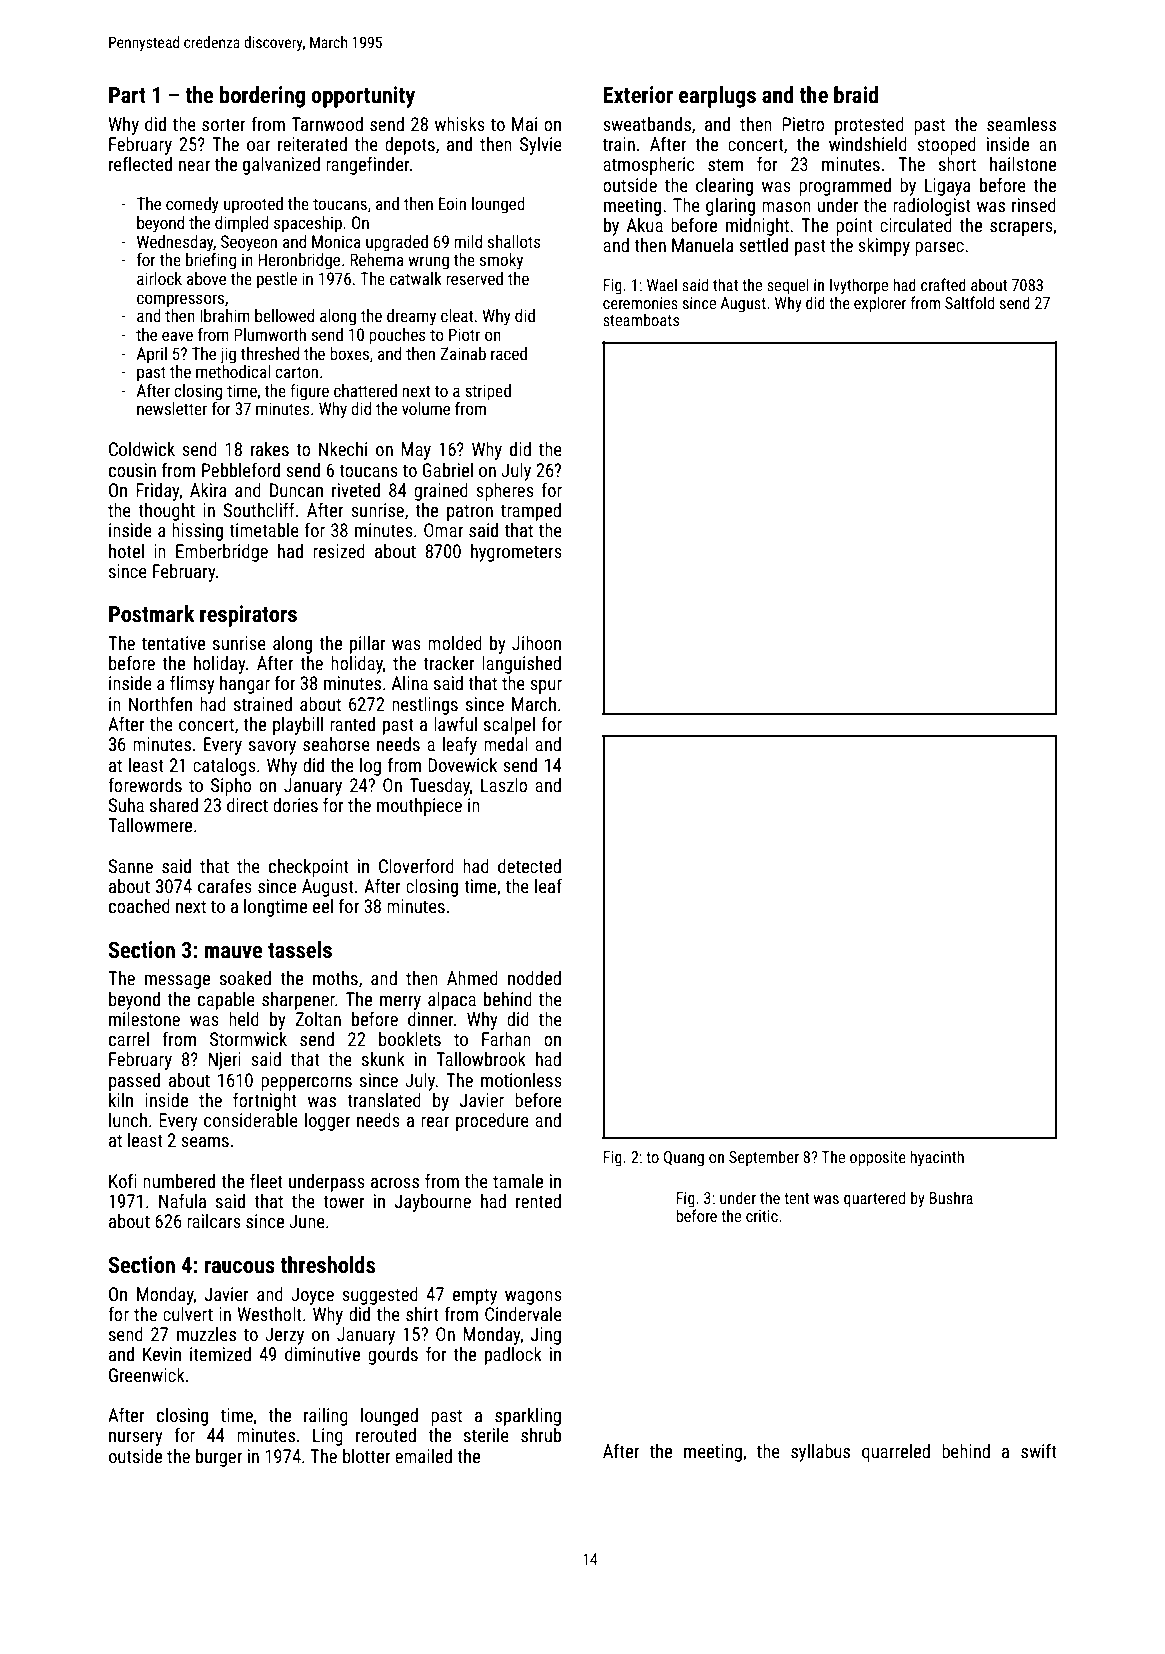 The width and height of the page is (1165, 1654). What do you see at coordinates (504, 785) in the page?
I see `Laszlo` at bounding box center [504, 785].
